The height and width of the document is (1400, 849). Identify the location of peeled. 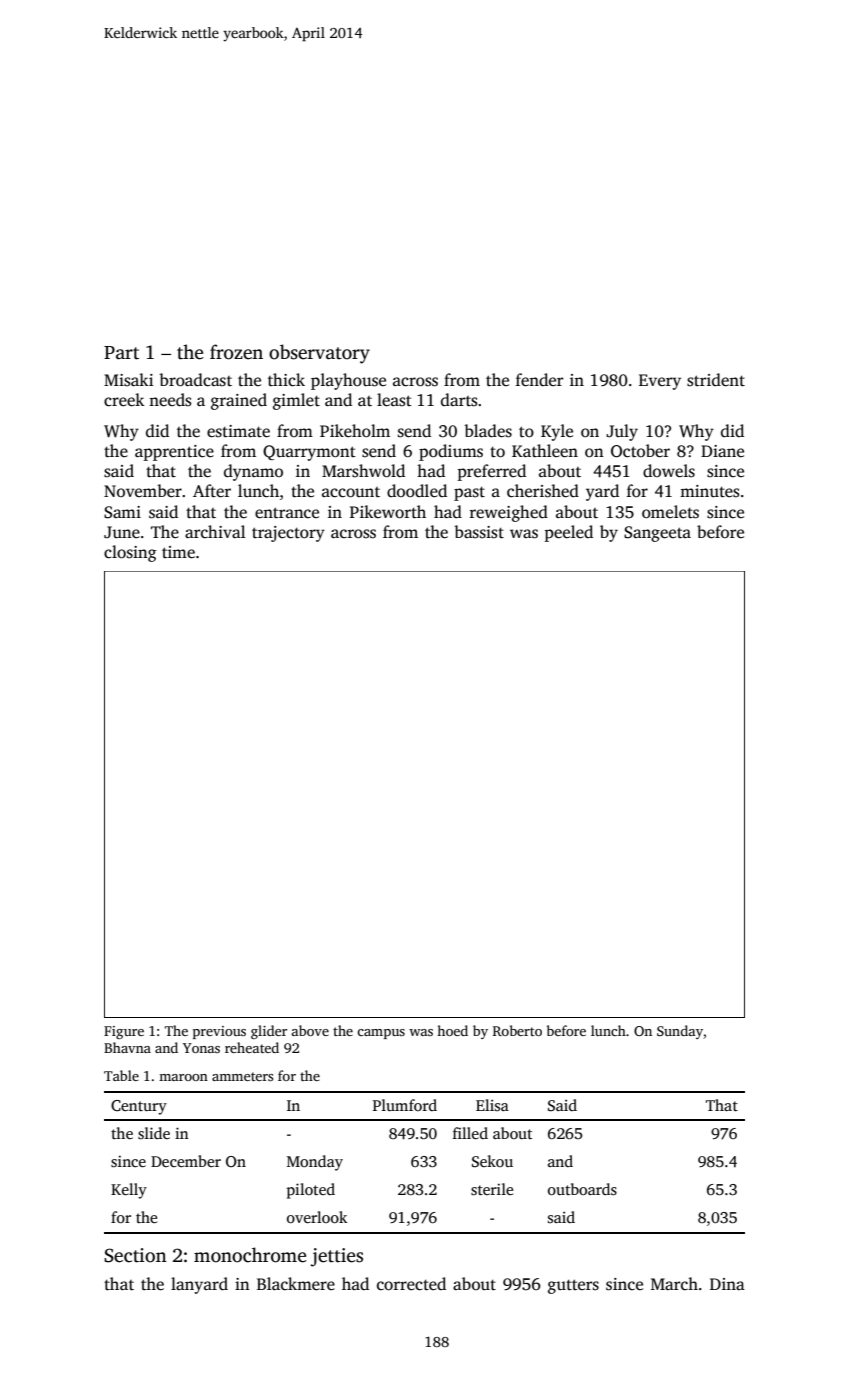
(569, 533).
